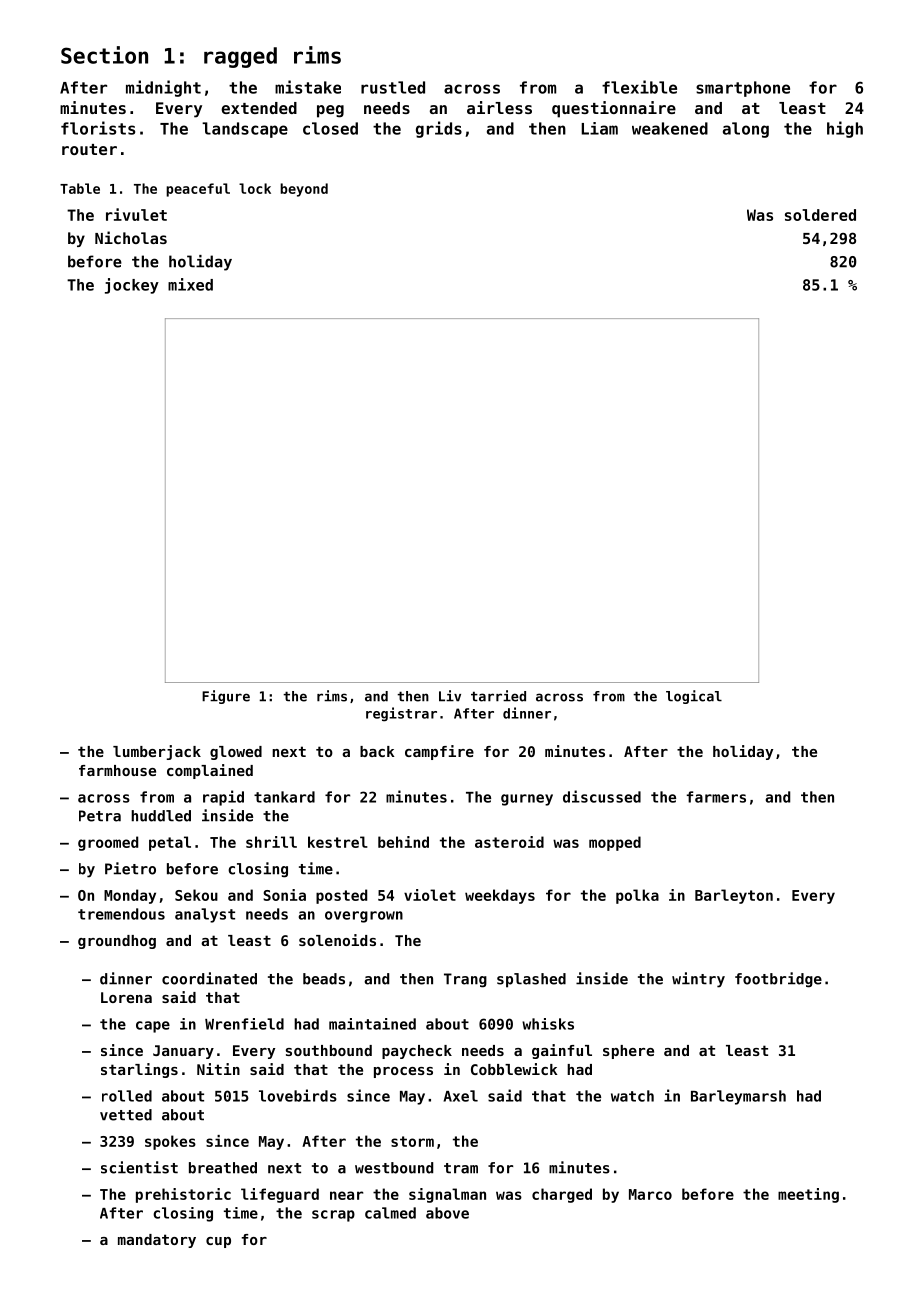  What do you see at coordinates (820, 215) in the document?
I see `soldered` at bounding box center [820, 215].
